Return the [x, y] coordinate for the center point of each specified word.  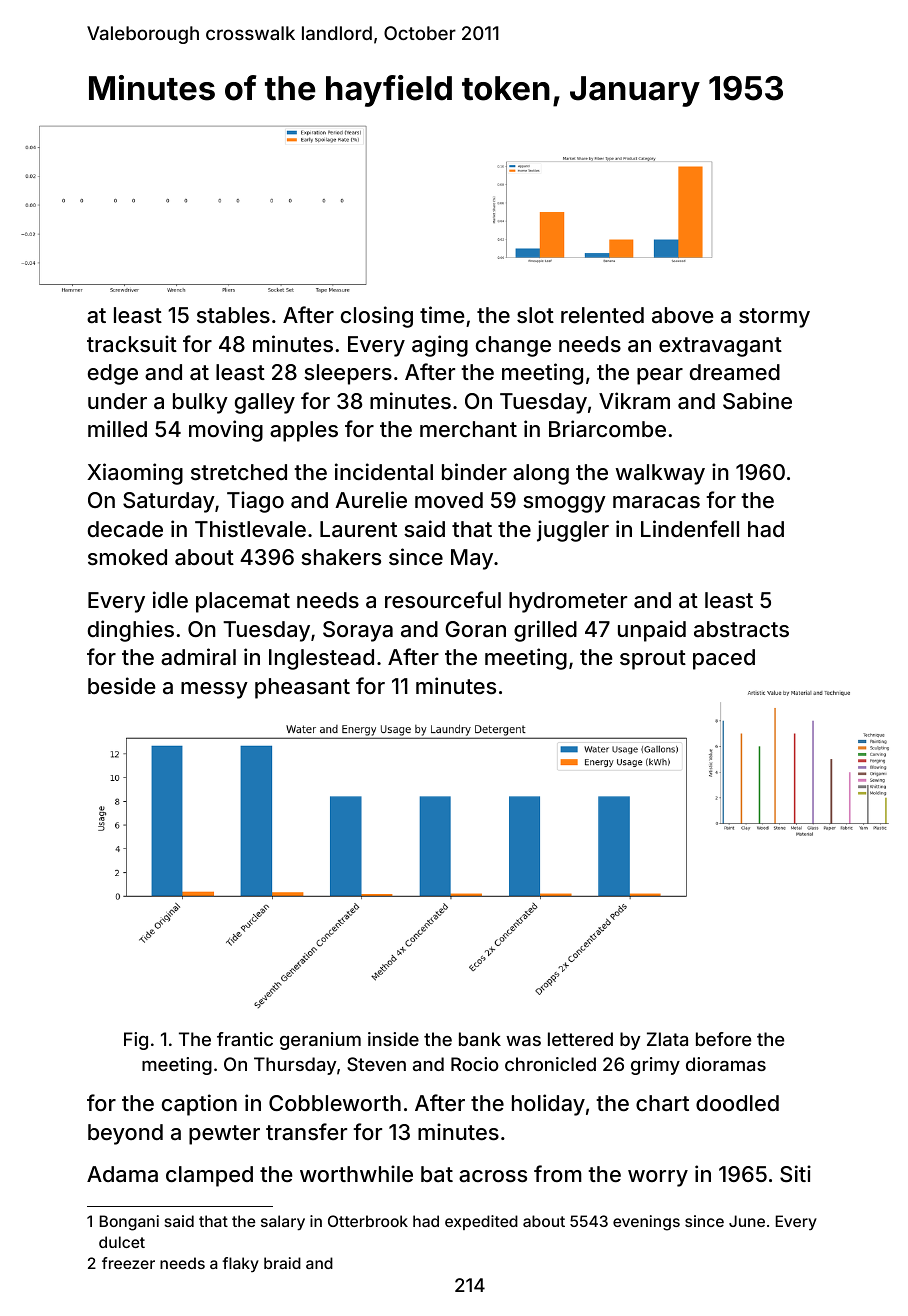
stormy [774, 318]
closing [377, 317]
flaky [240, 1264]
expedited [481, 1222]
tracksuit [132, 343]
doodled [737, 1103]
